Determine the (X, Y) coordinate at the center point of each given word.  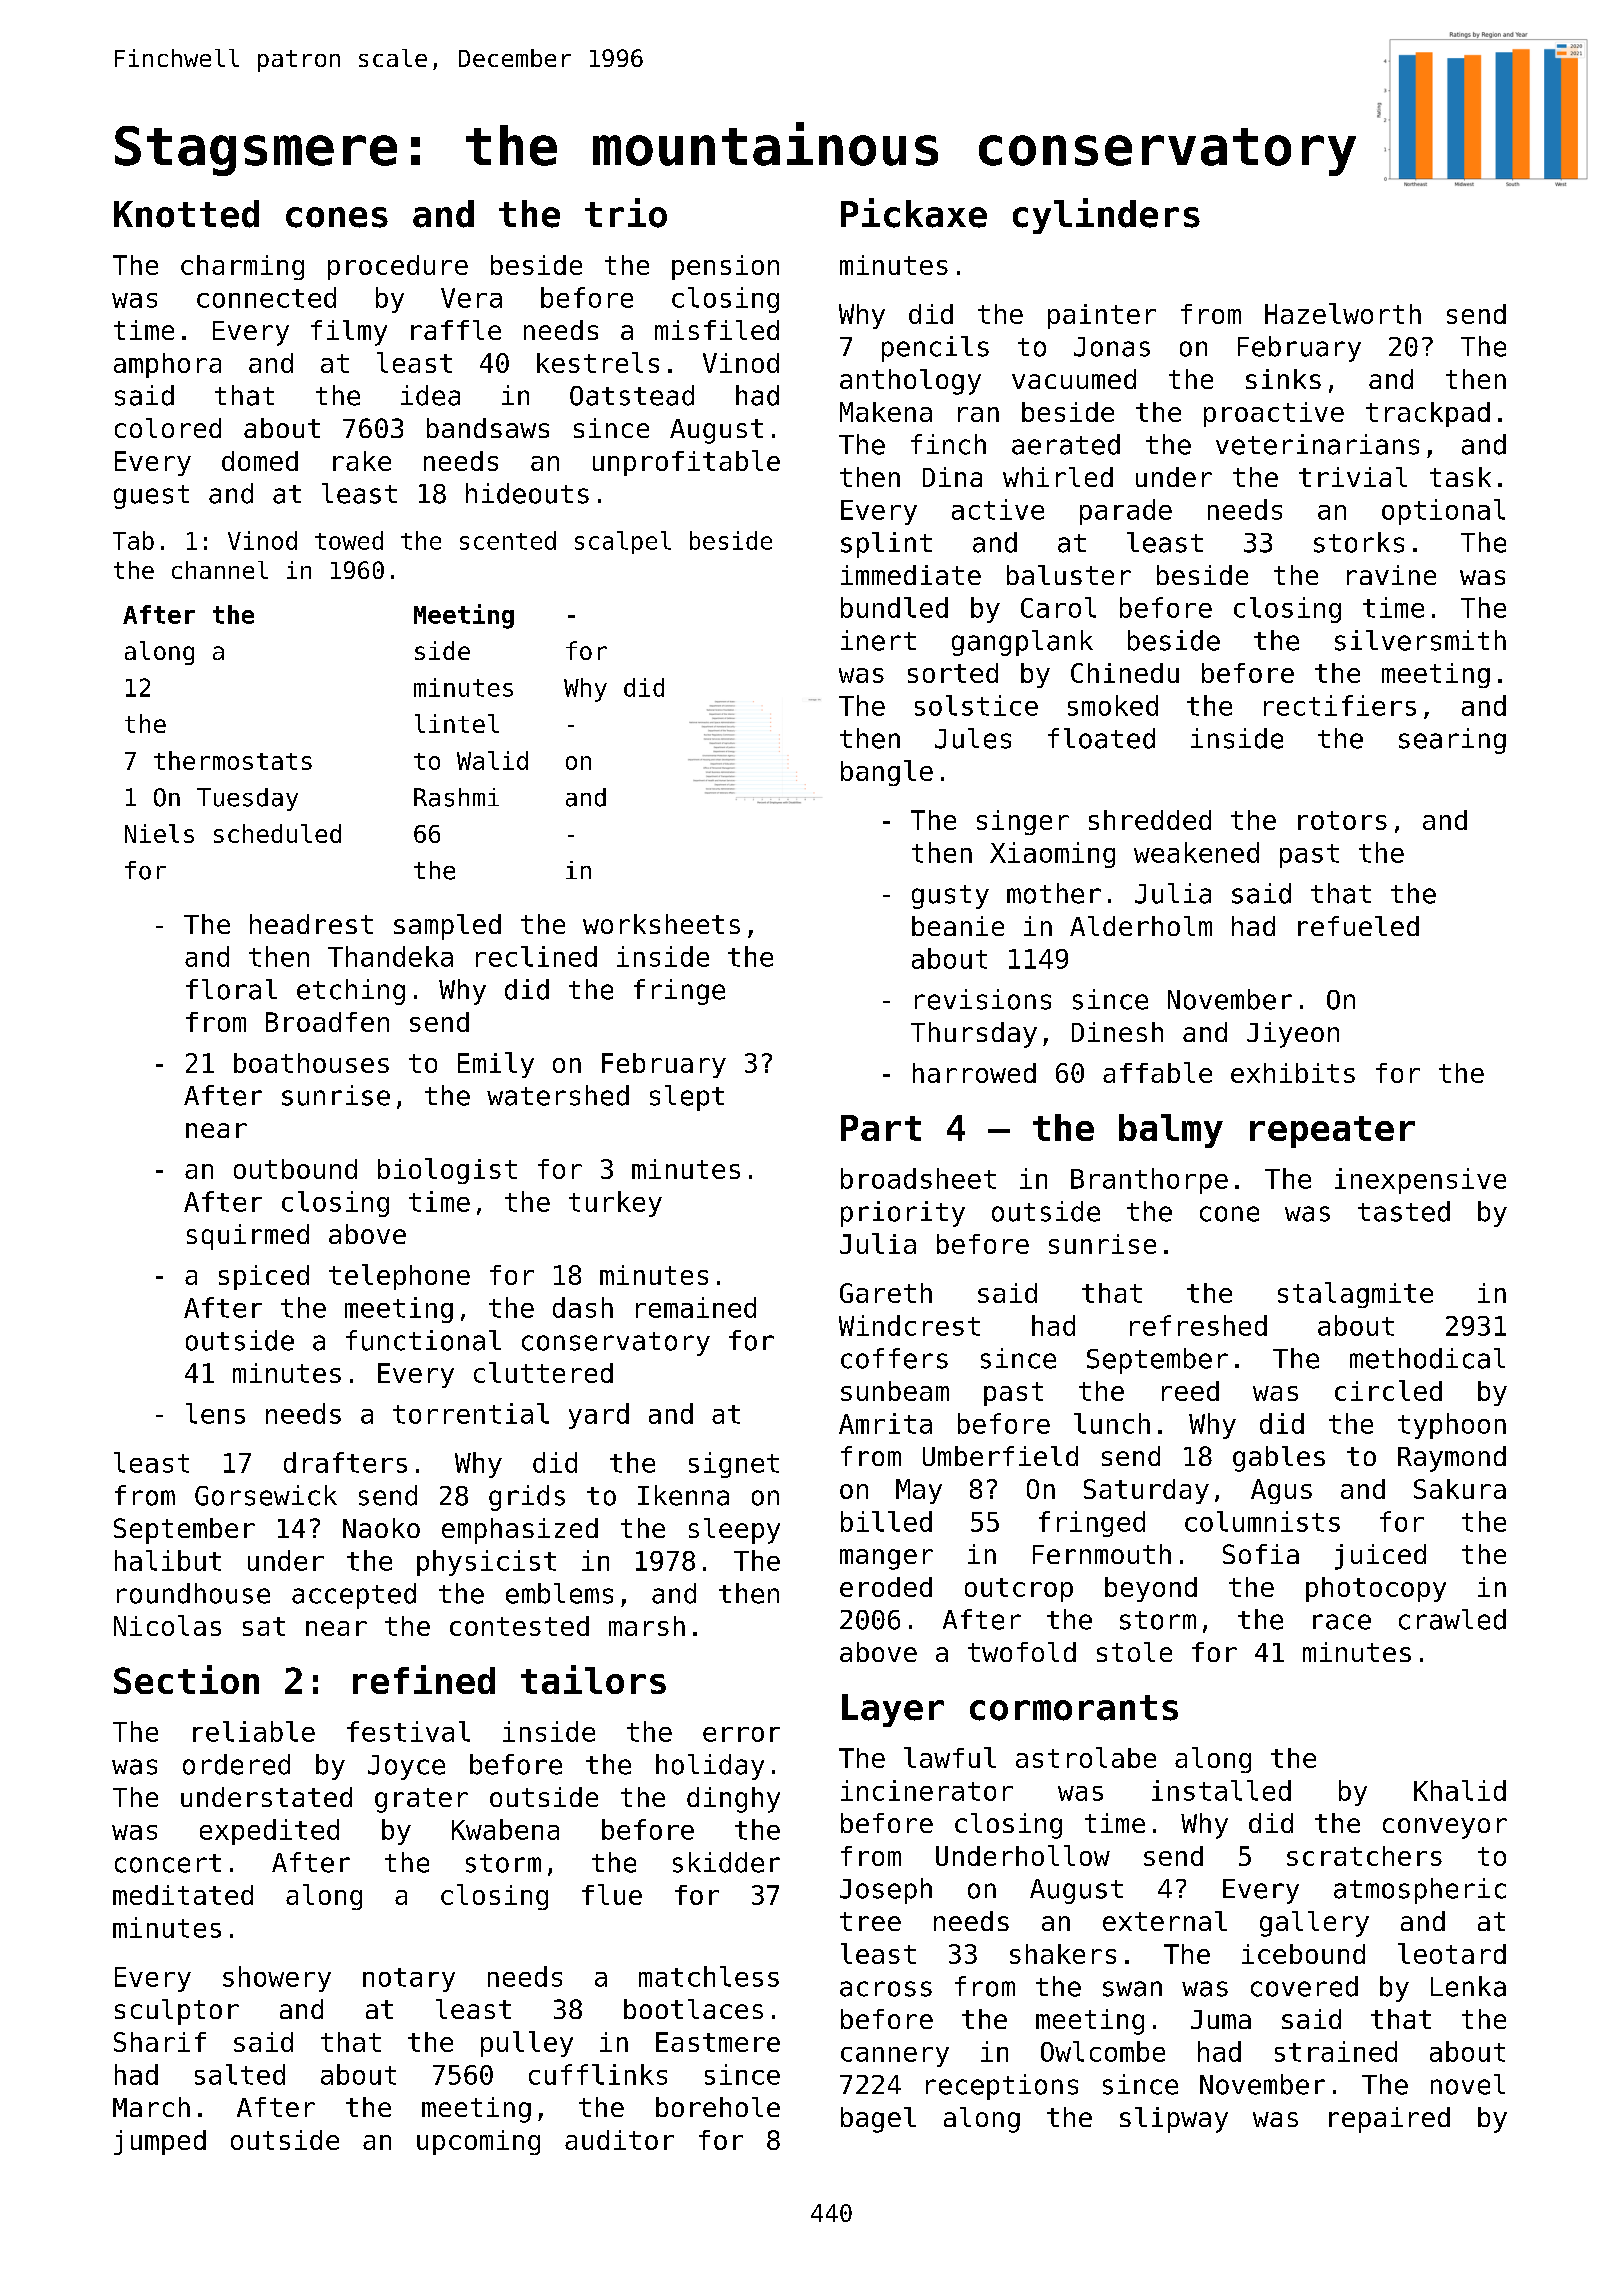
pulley (527, 2044)
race (1342, 1622)
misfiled (717, 330)
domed (260, 461)
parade (1126, 512)
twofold (1022, 1652)
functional (423, 1340)
